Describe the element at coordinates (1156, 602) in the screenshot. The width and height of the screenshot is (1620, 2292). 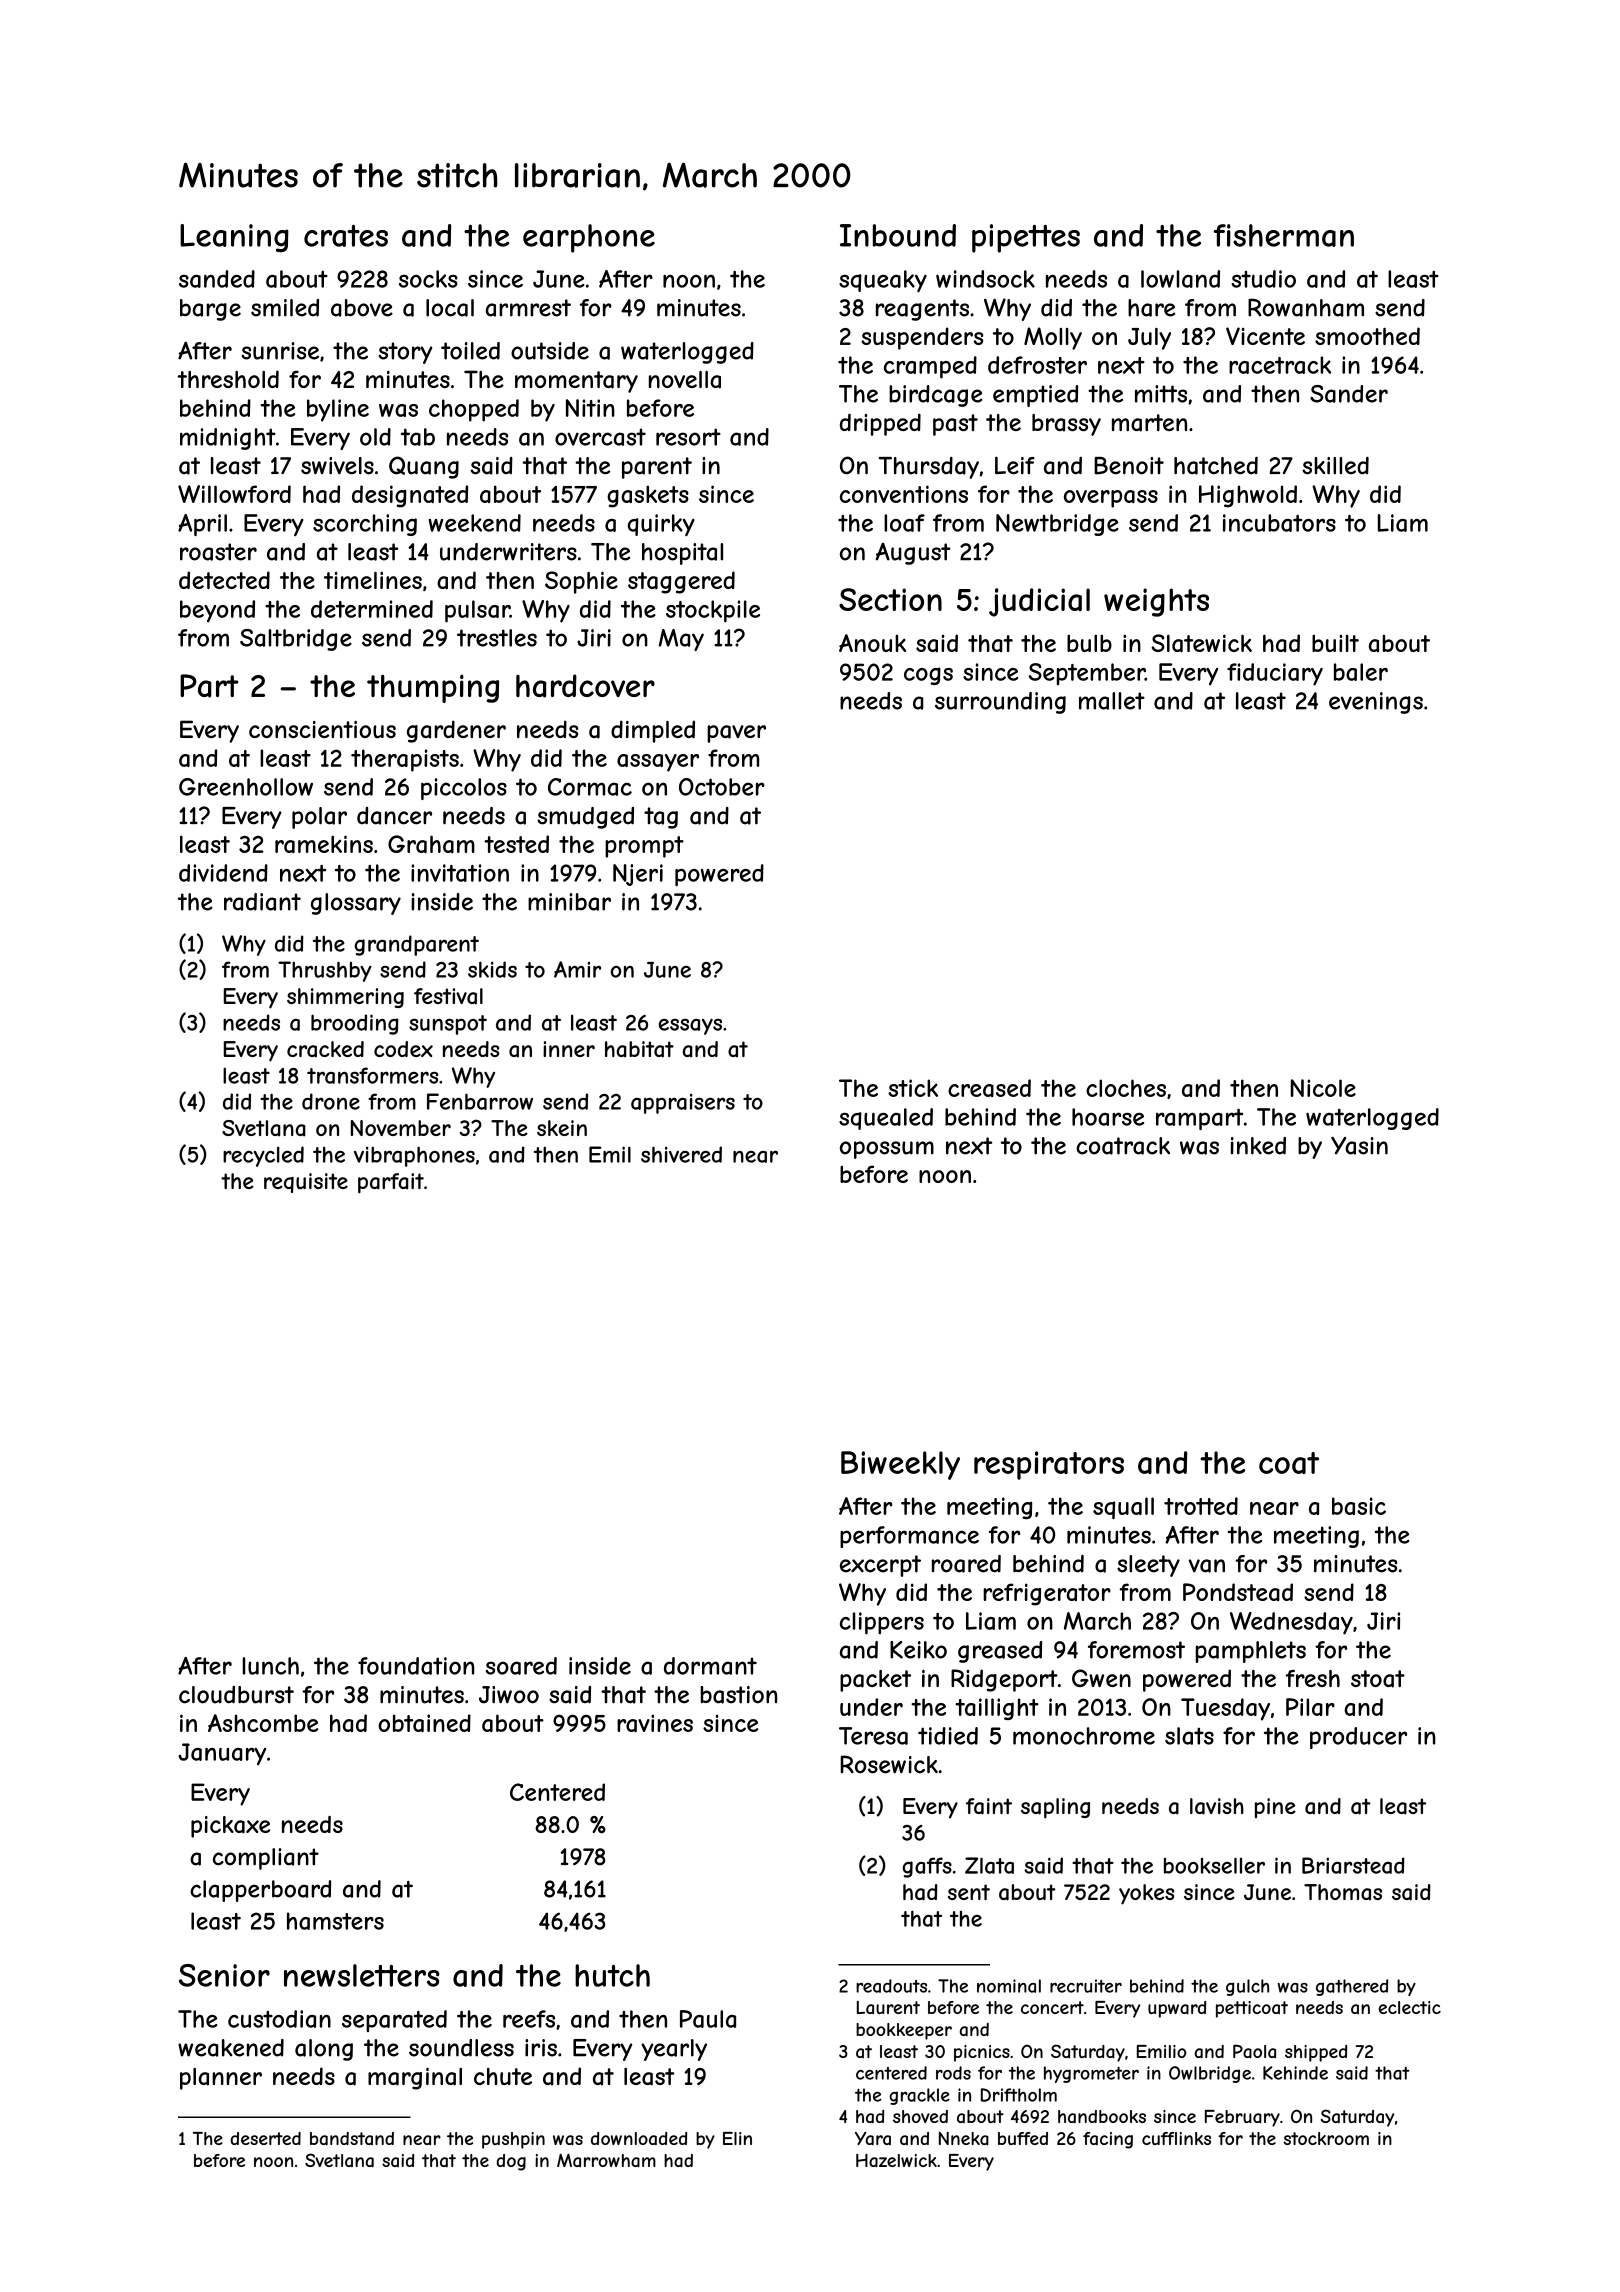
I see `weights` at that location.
